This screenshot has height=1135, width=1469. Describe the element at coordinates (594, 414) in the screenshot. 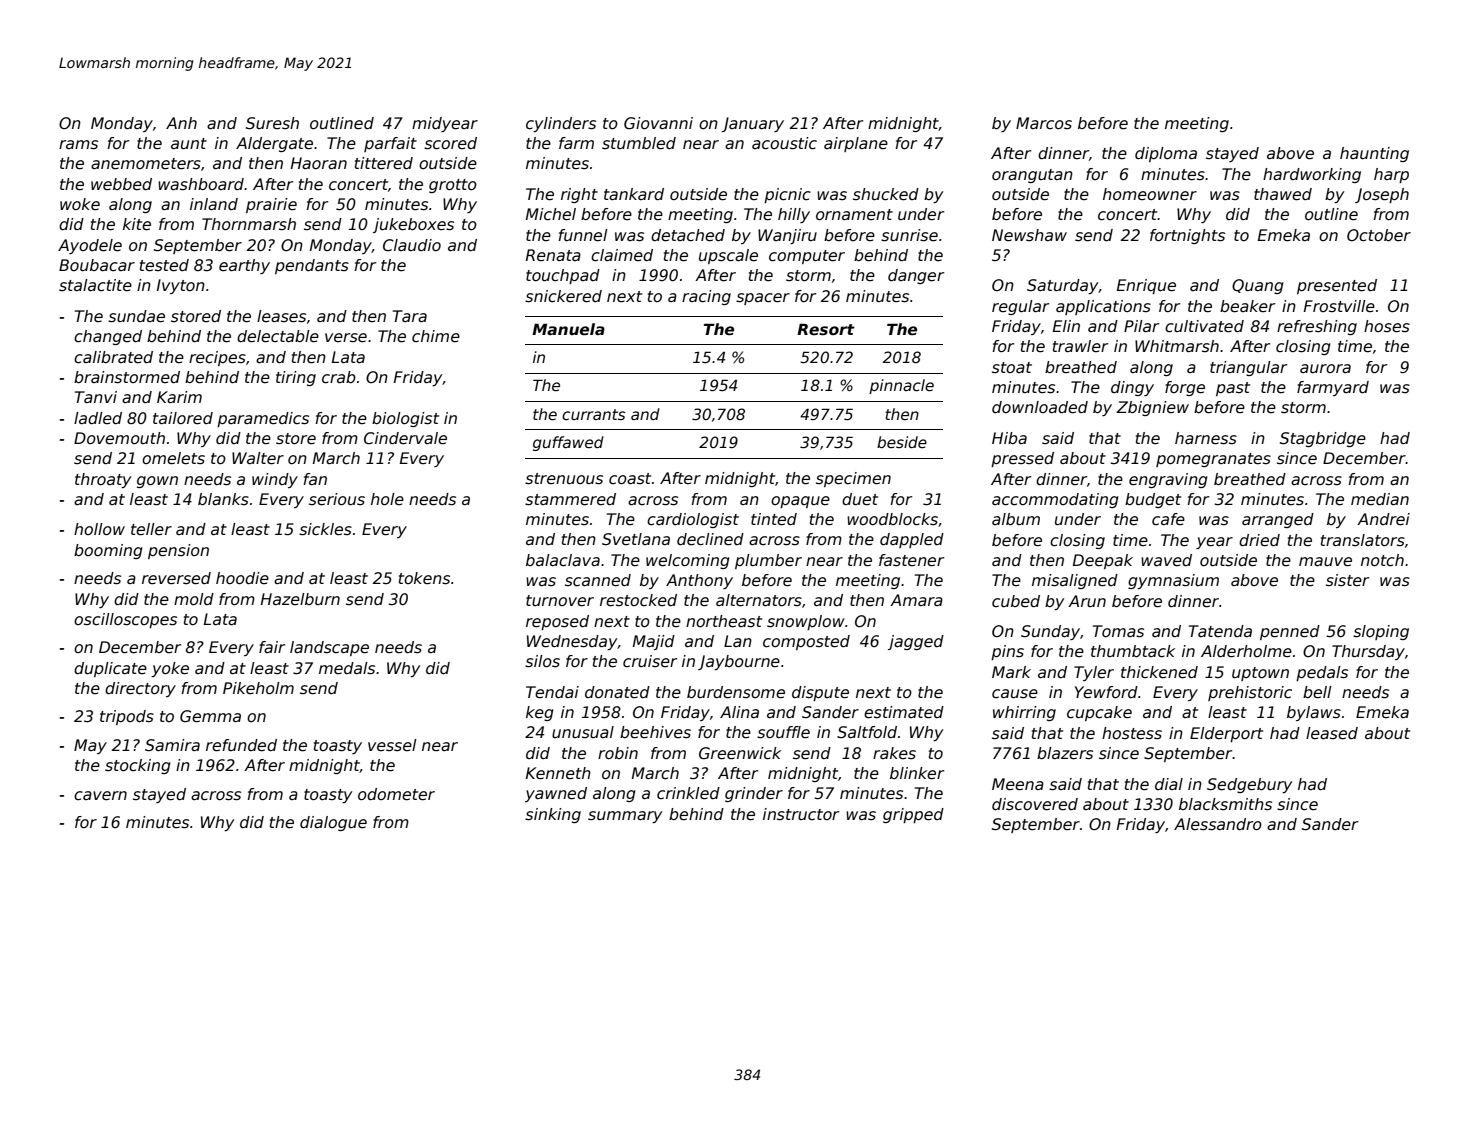

I see `currants` at that location.
